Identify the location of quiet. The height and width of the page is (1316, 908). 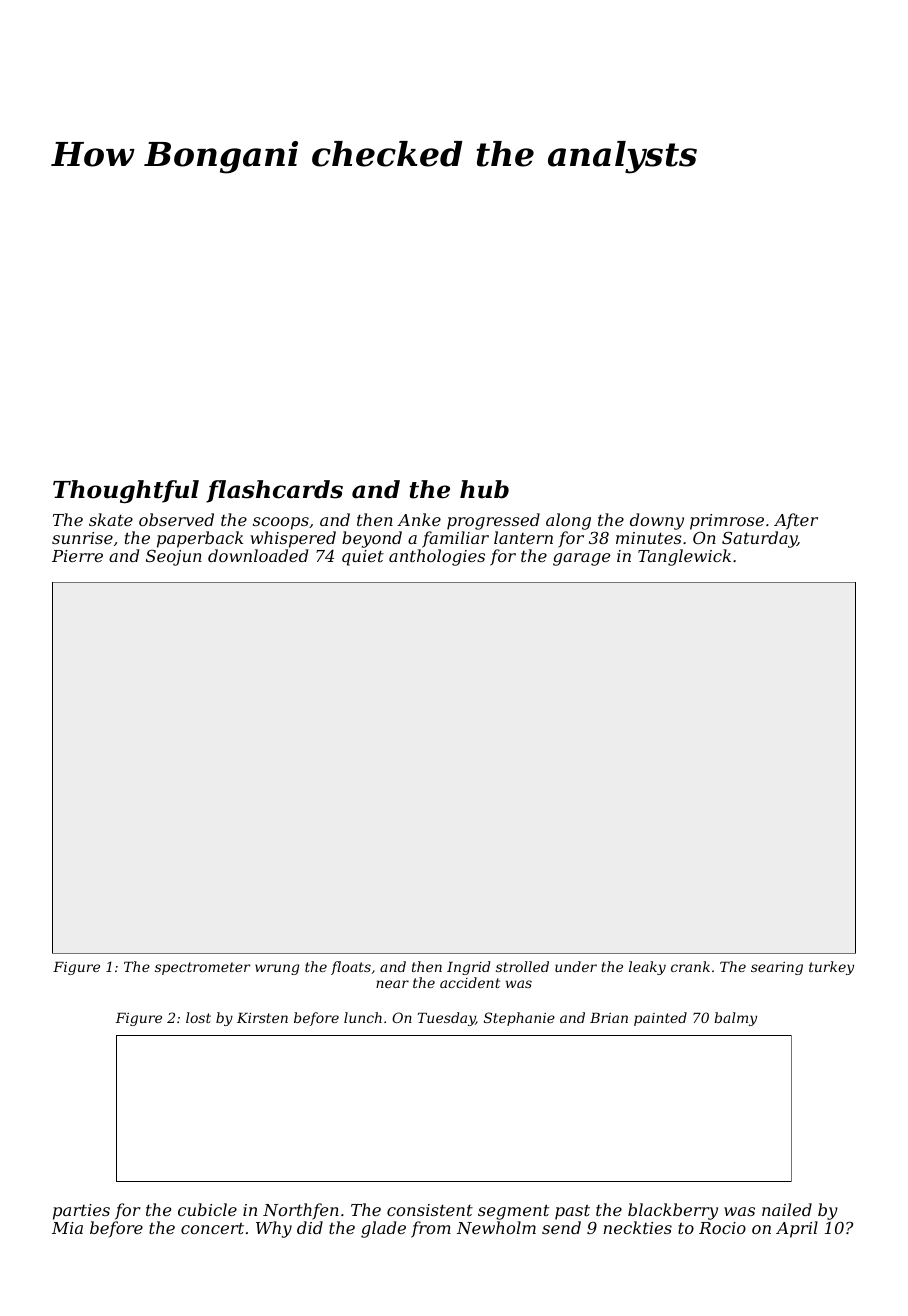
(363, 558).
